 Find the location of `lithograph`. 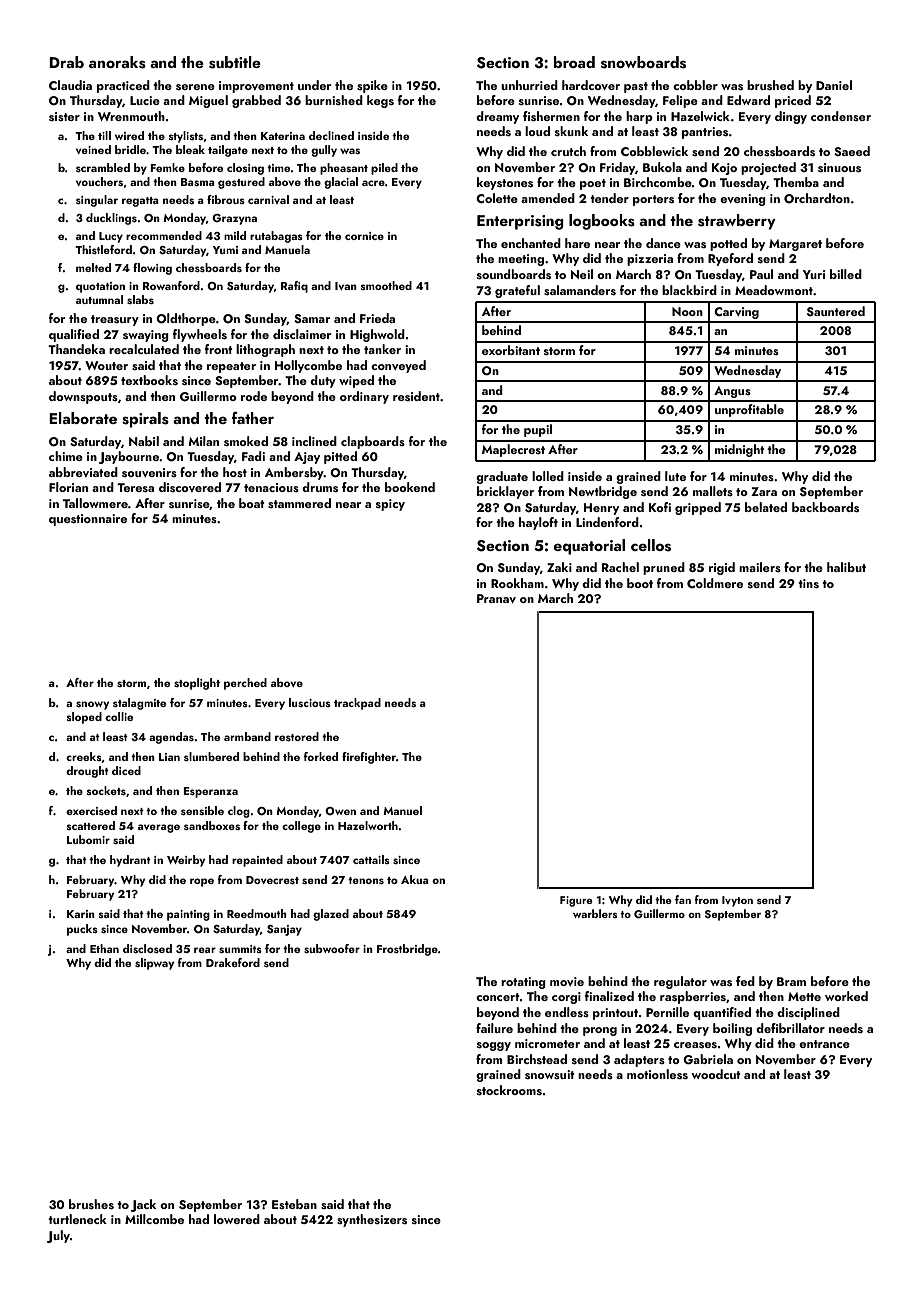

lithograph is located at coordinates (265, 350).
